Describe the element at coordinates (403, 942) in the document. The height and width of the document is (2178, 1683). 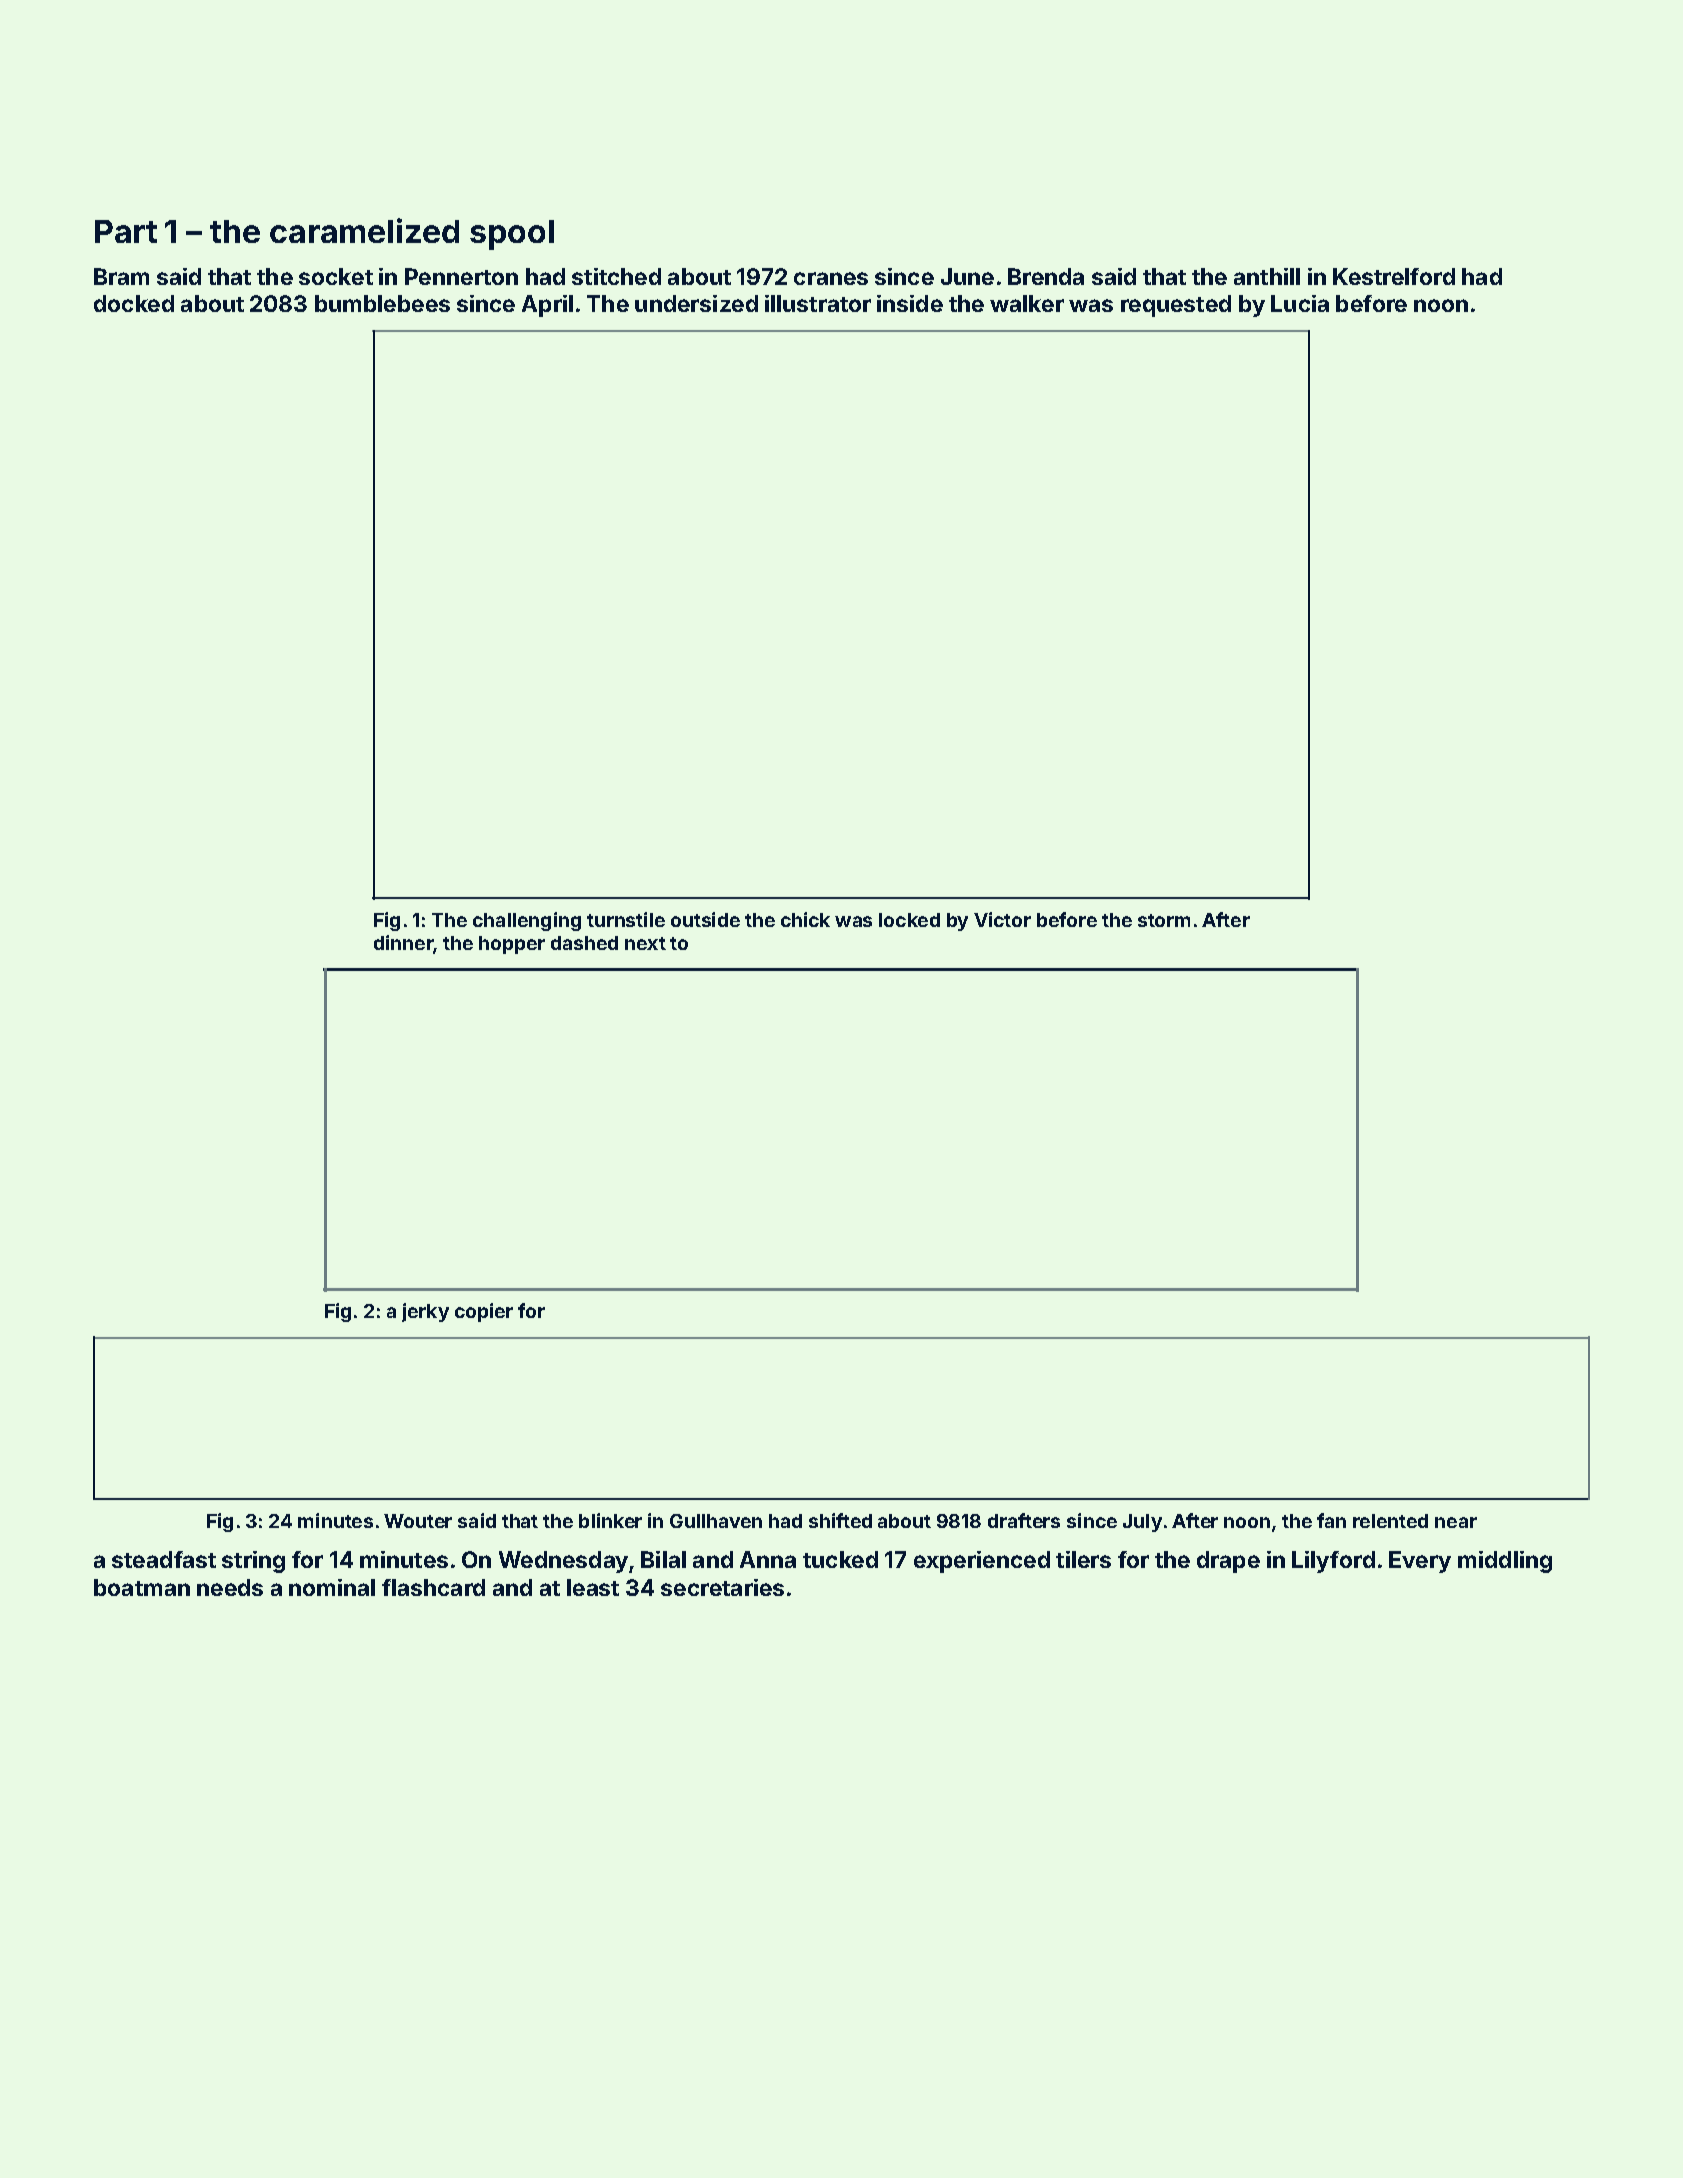
I see `dinner` at that location.
